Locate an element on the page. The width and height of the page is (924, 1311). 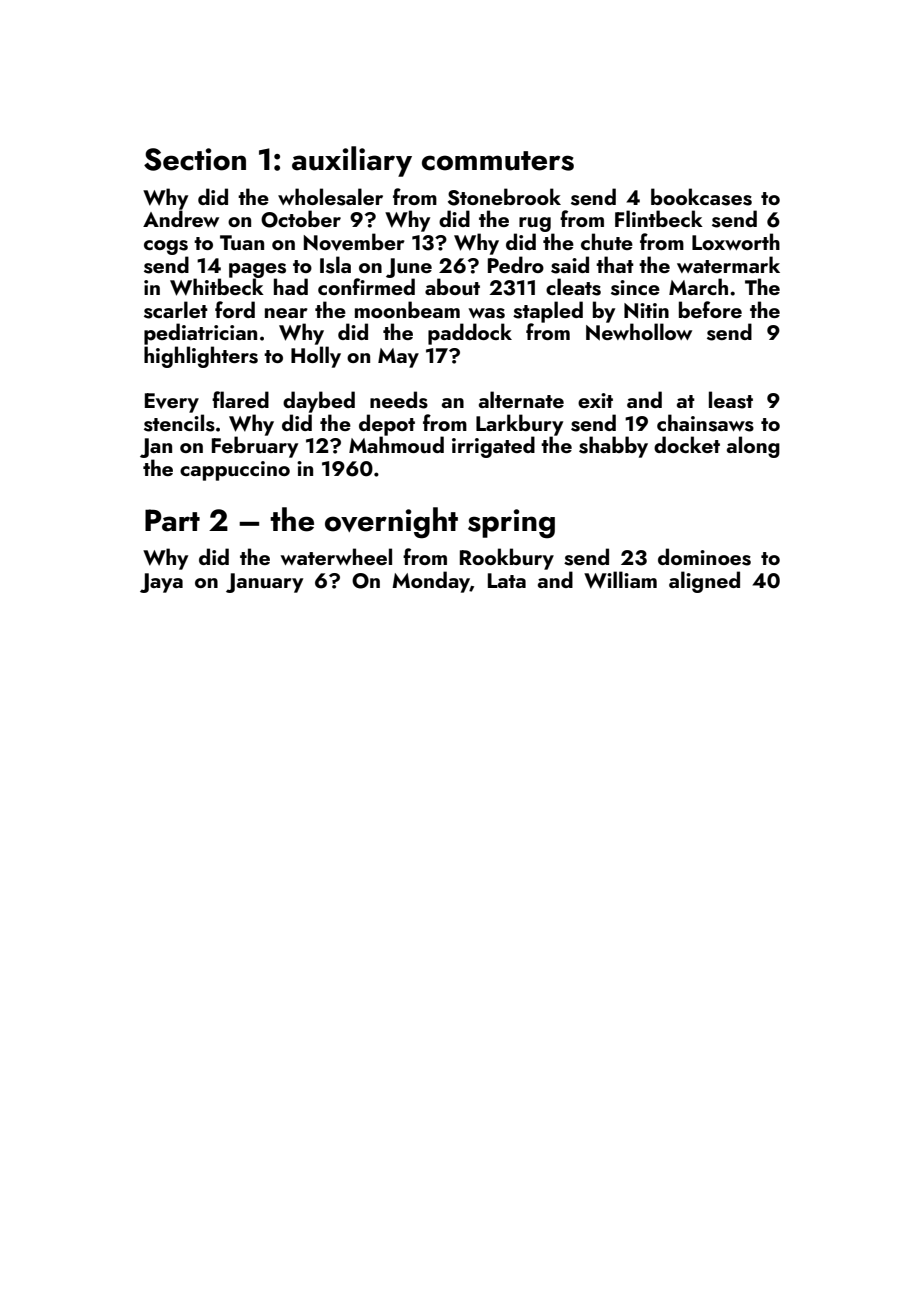
that is located at coordinates (615, 264).
